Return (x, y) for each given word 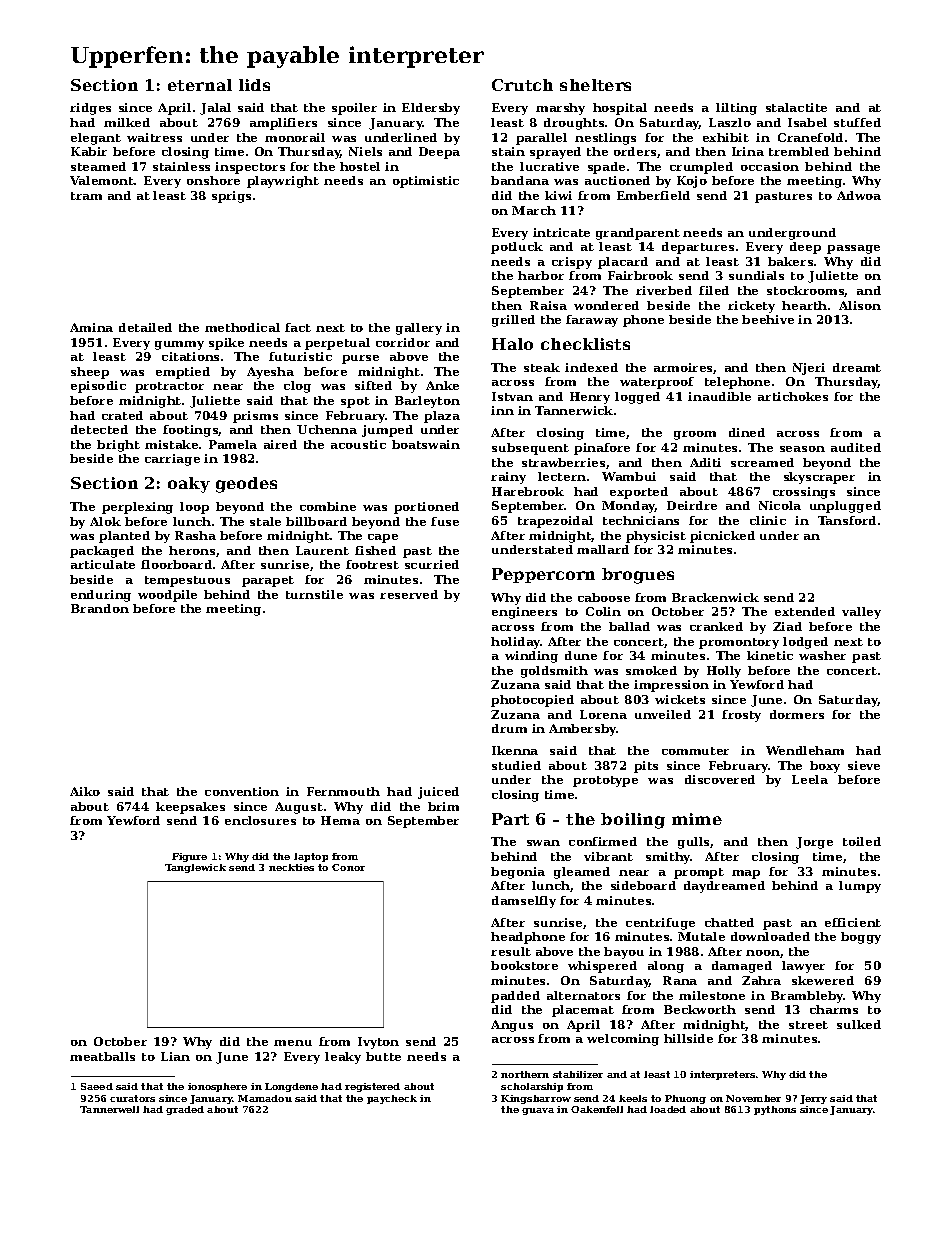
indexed (591, 367)
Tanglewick (195, 868)
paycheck (392, 1099)
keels (633, 1098)
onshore (213, 180)
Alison (860, 305)
